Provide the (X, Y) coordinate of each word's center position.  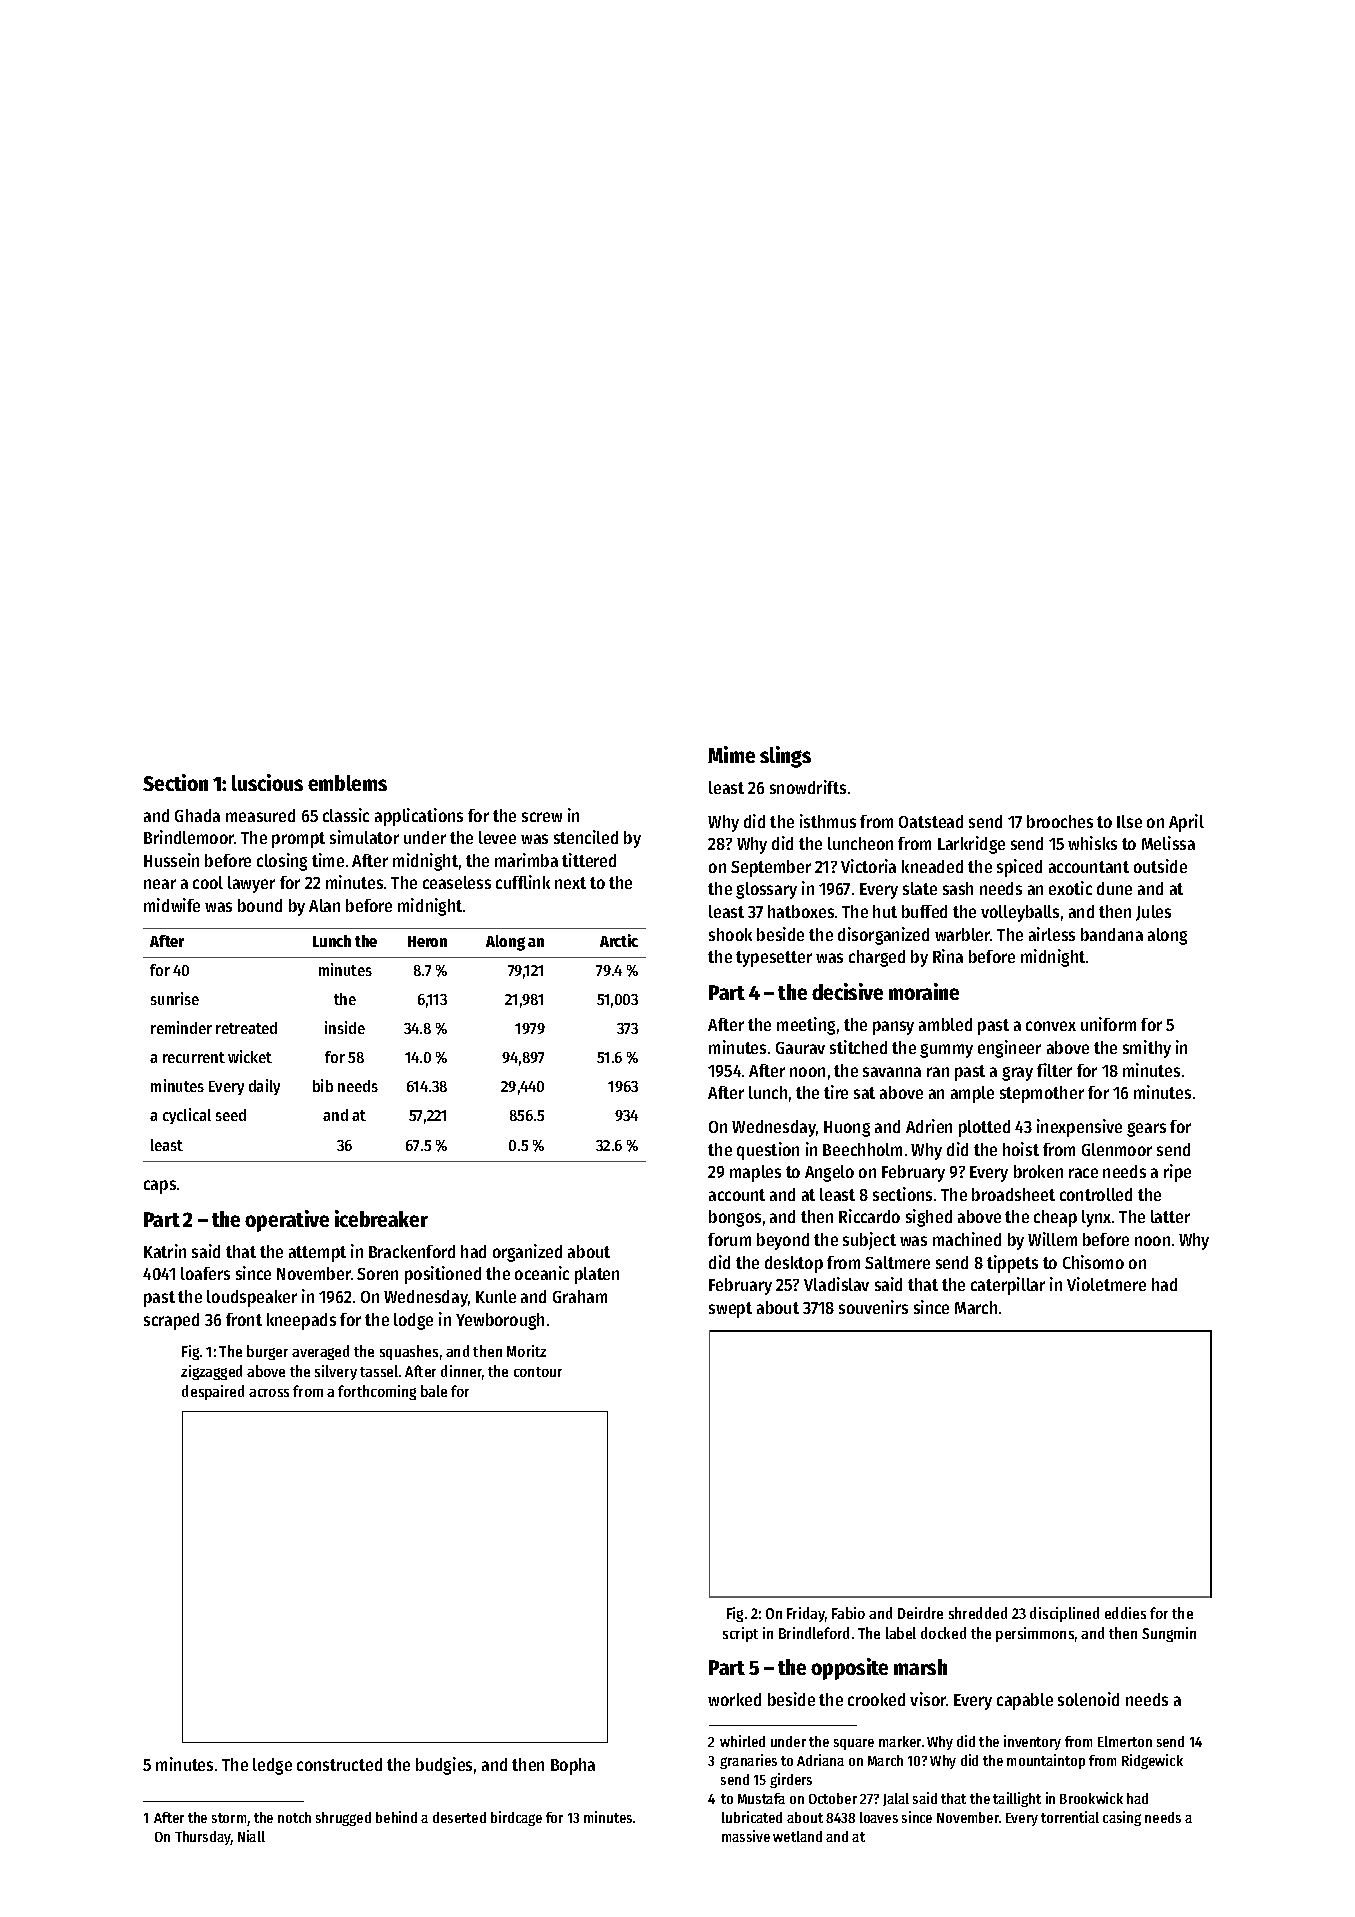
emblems (347, 783)
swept (730, 1310)
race (1083, 1173)
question (768, 1151)
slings (785, 757)
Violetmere (1106, 1284)
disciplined (1064, 1614)
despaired (213, 1392)
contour (538, 1372)
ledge (272, 1766)
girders (791, 1780)
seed (231, 1115)
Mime (731, 754)
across (269, 1393)
